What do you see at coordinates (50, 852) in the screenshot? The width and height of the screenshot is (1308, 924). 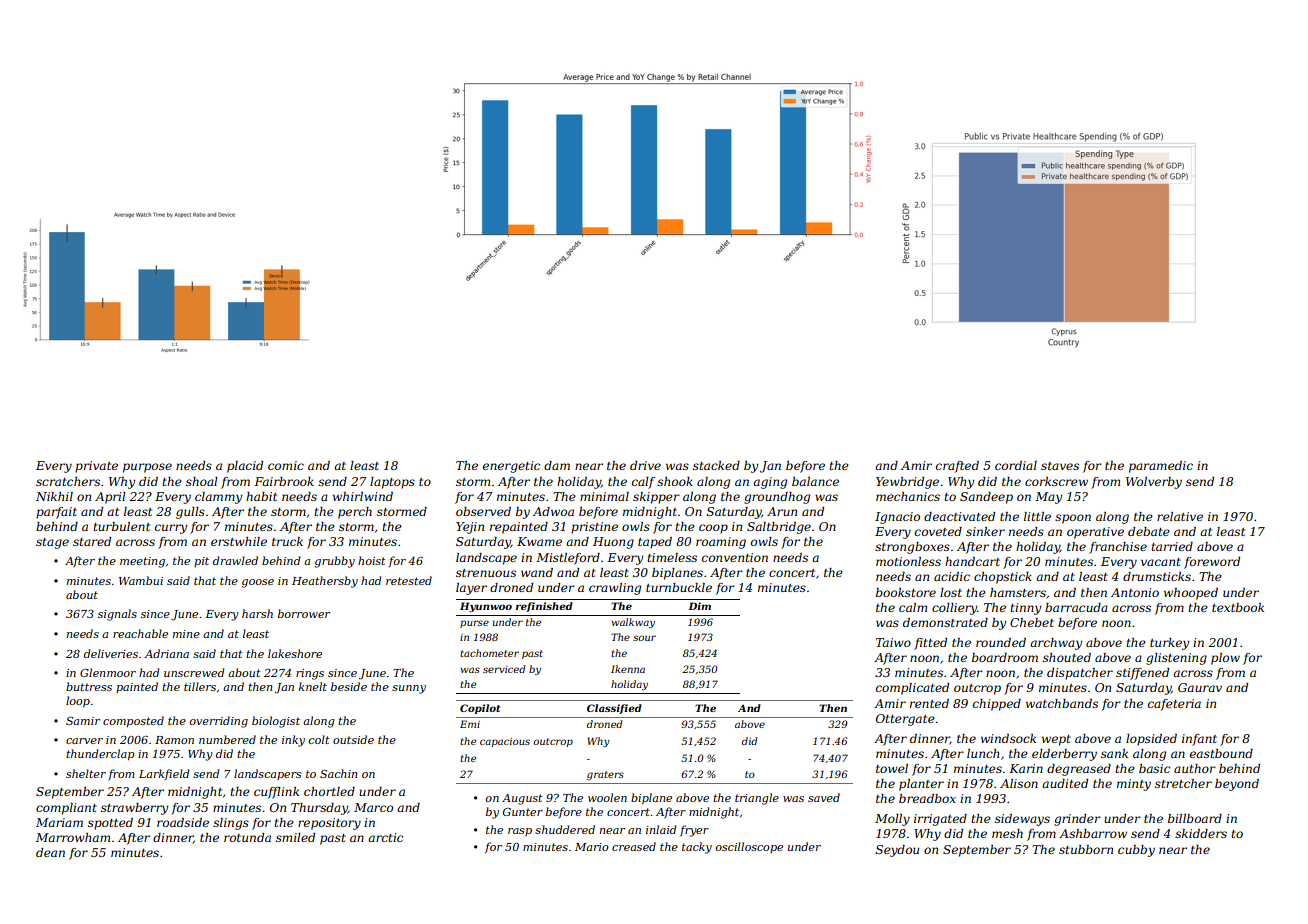 I see `dean` at bounding box center [50, 852].
